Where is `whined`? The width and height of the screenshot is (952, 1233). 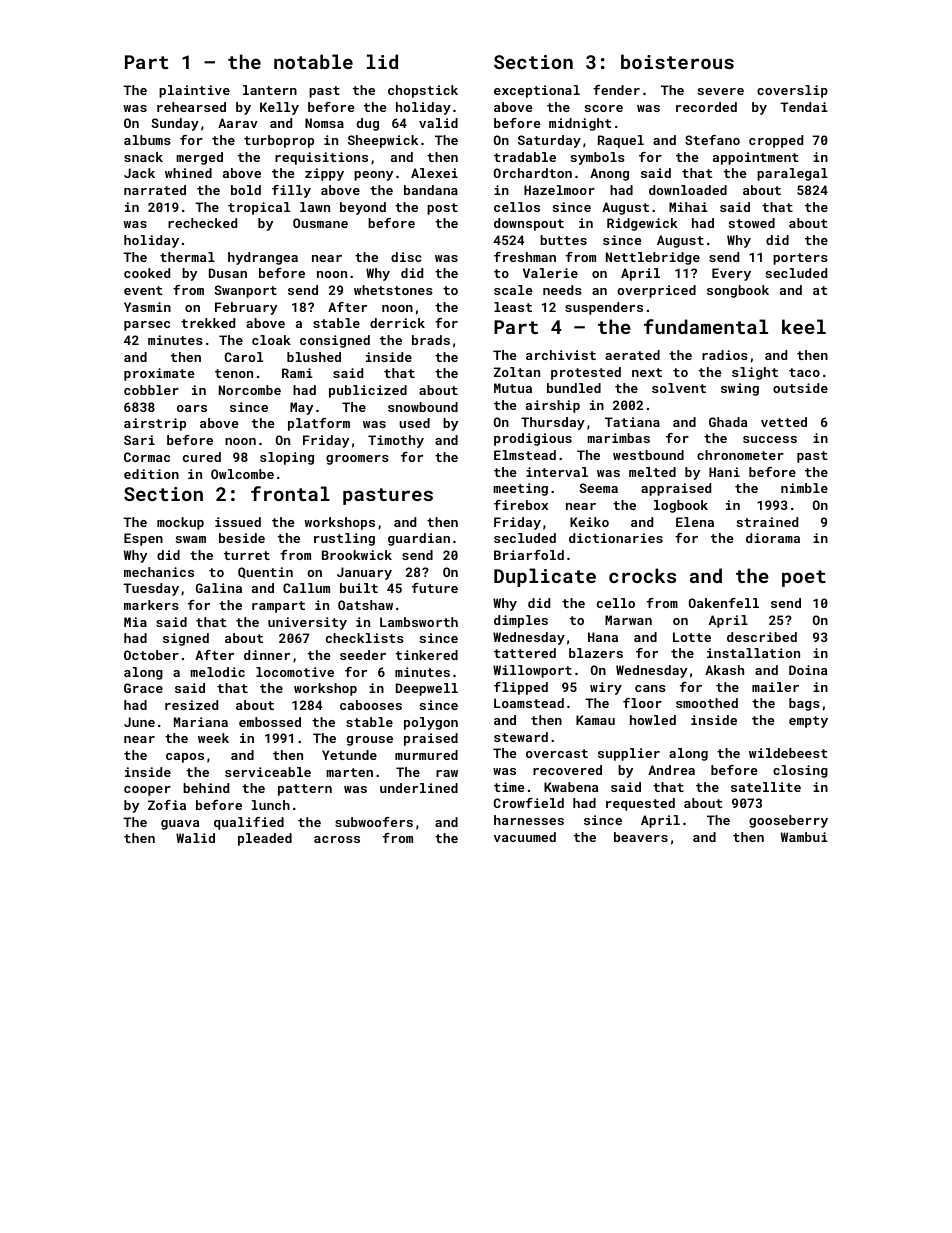 whined is located at coordinates (188, 173).
